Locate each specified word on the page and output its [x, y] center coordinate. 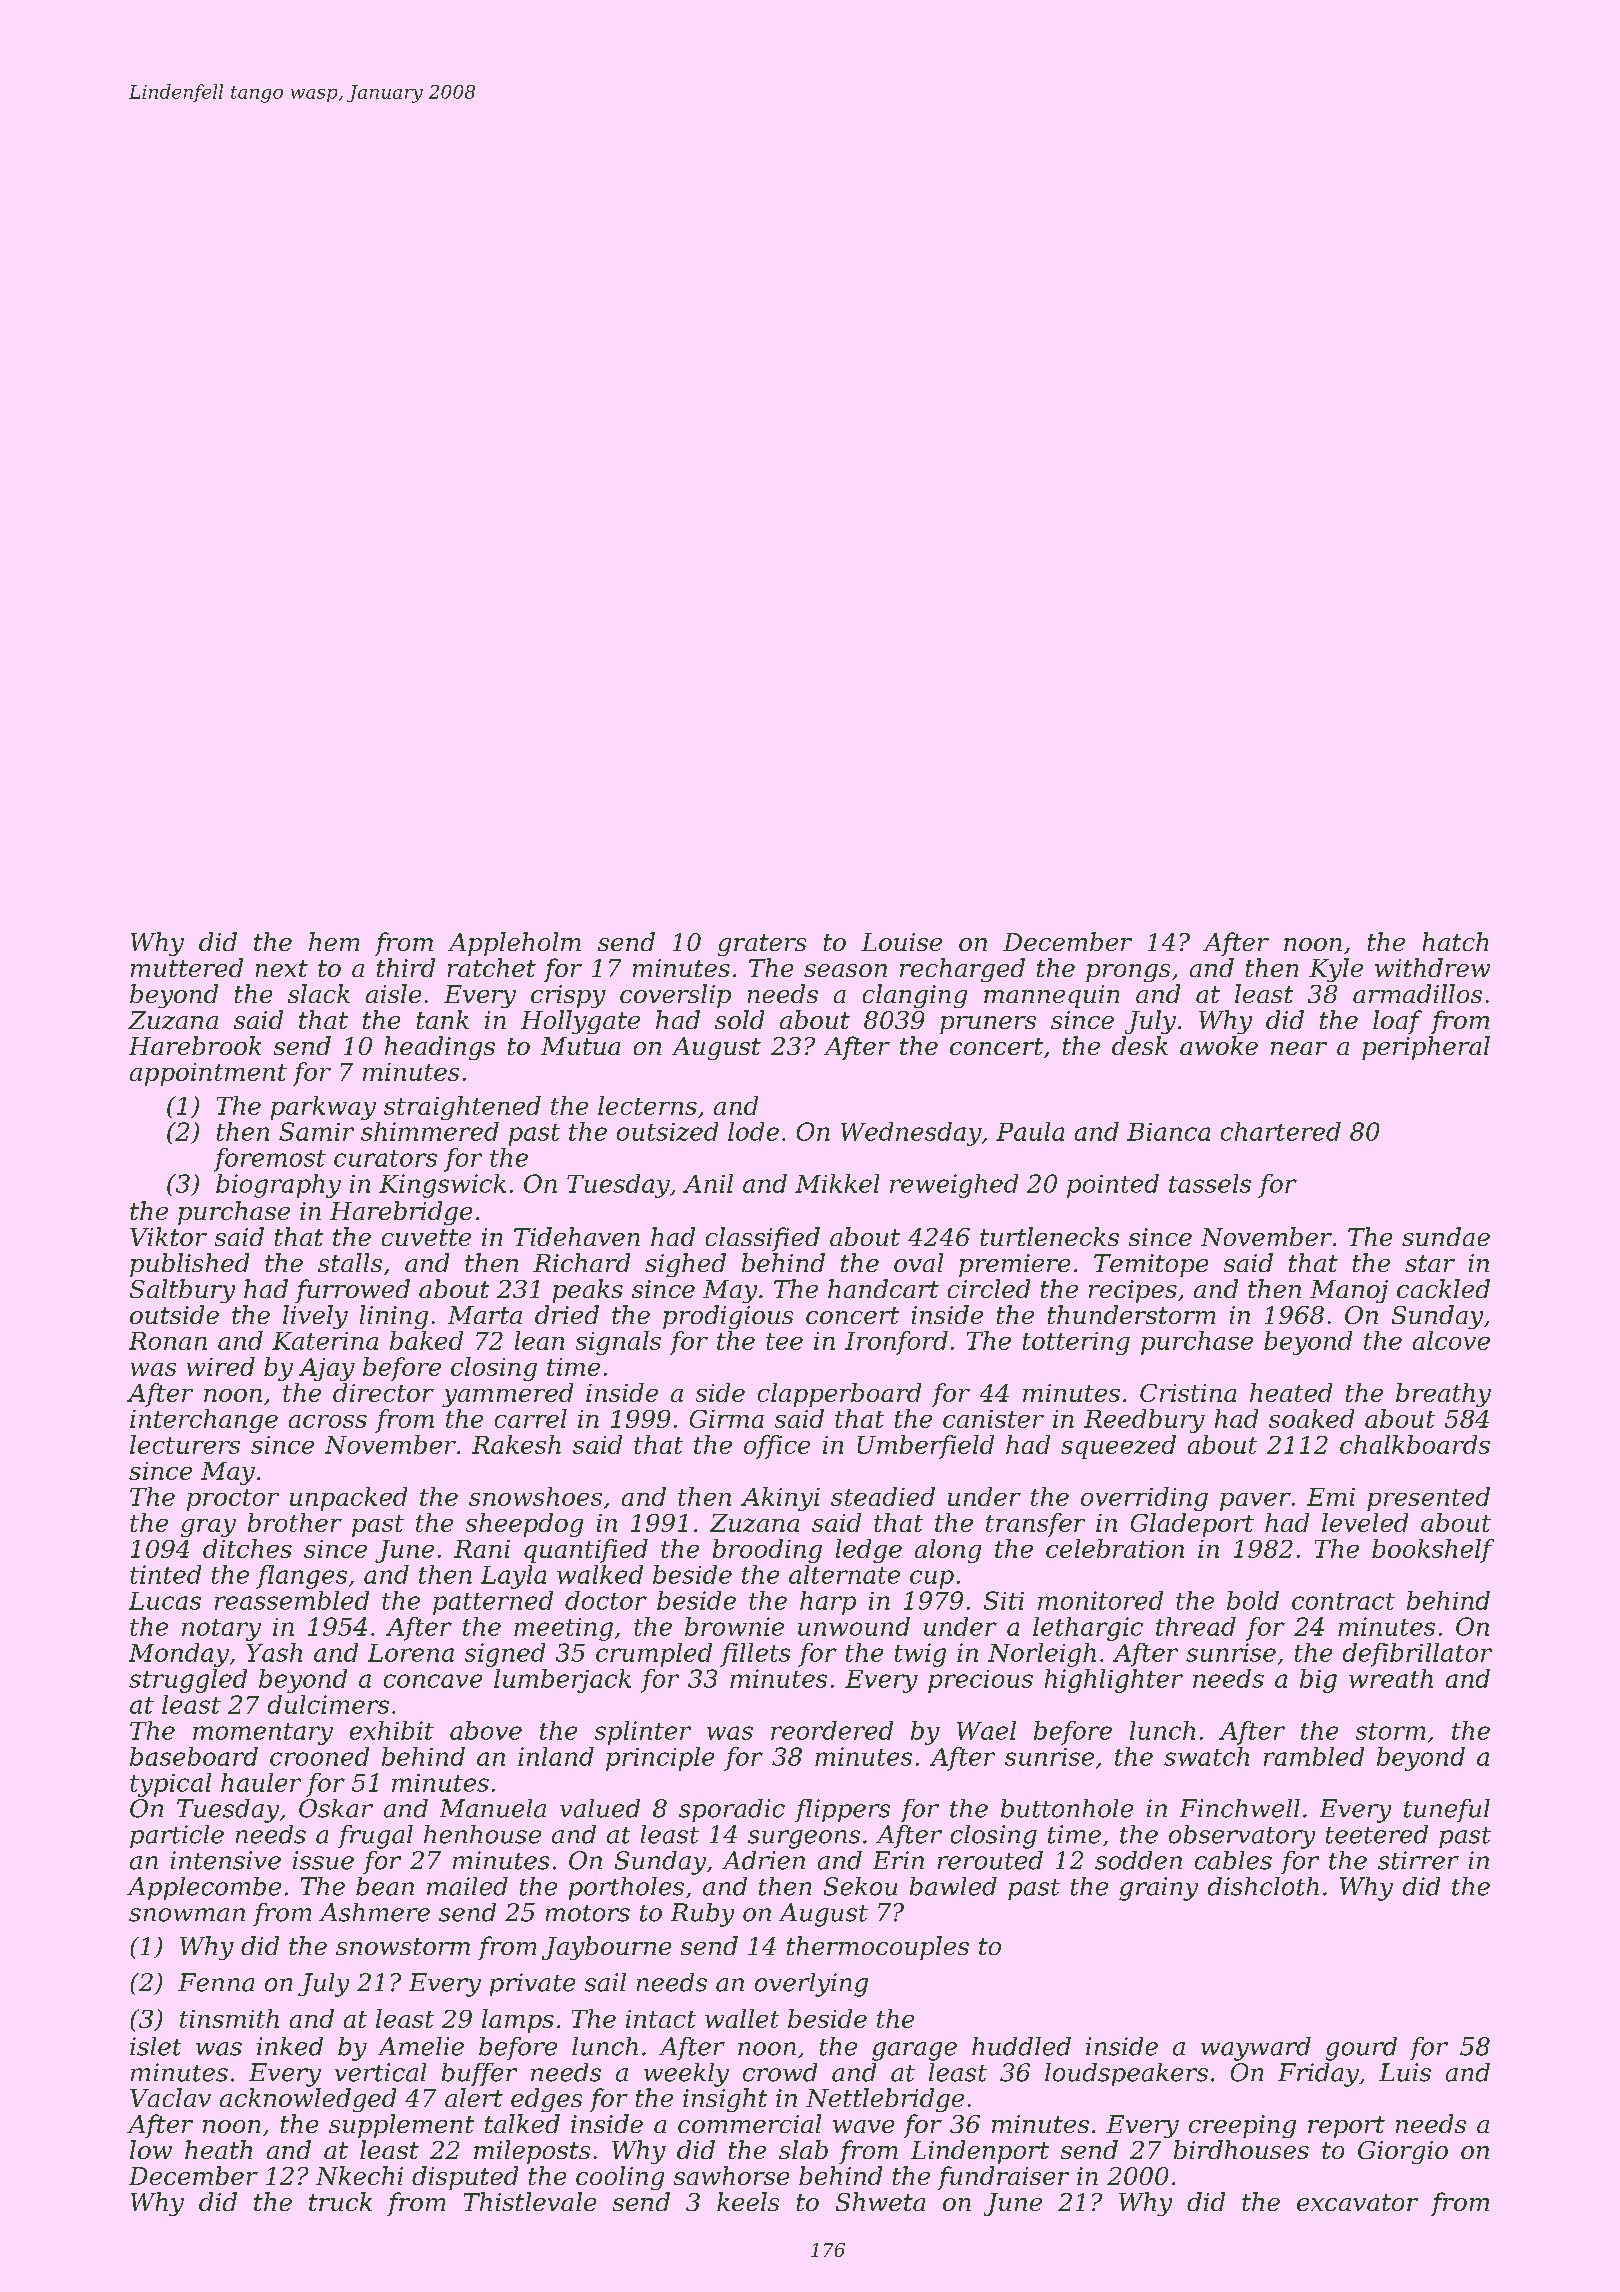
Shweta [880, 2201]
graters [762, 945]
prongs [1128, 973]
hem [334, 941]
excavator [1357, 2202]
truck [340, 2201]
